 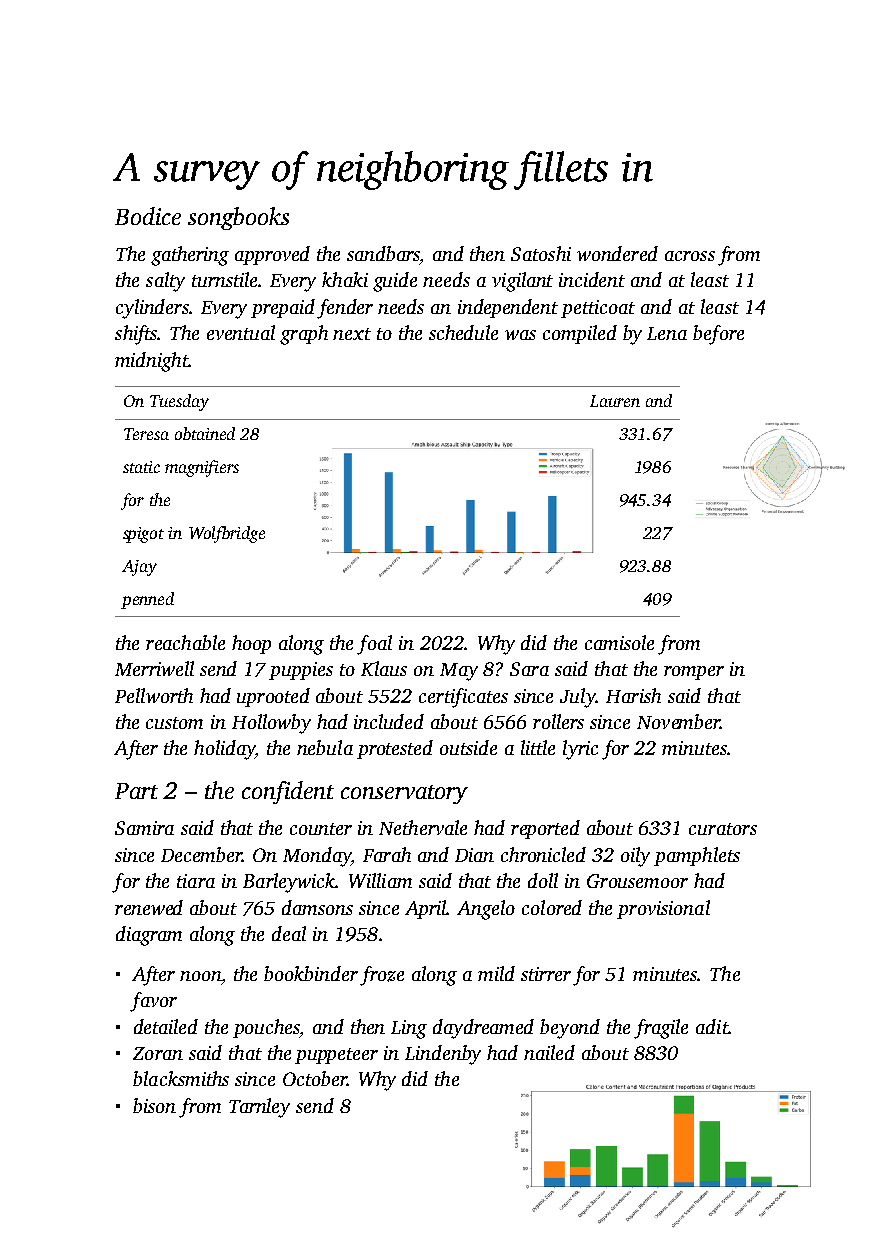 What do you see at coordinates (251, 644) in the screenshot?
I see `hoop` at bounding box center [251, 644].
